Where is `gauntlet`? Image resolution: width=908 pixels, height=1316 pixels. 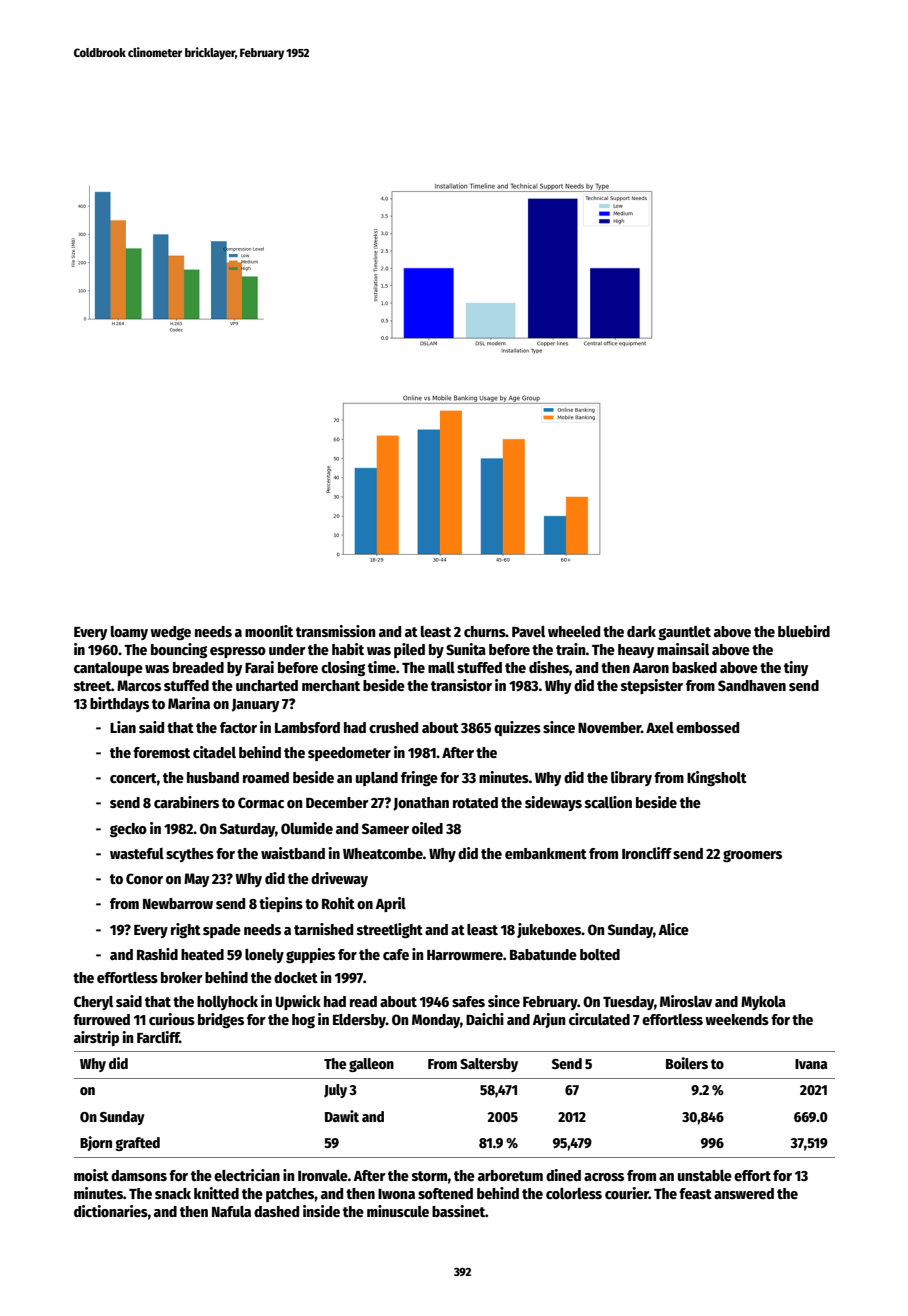 gauntlet is located at coordinates (684, 633).
